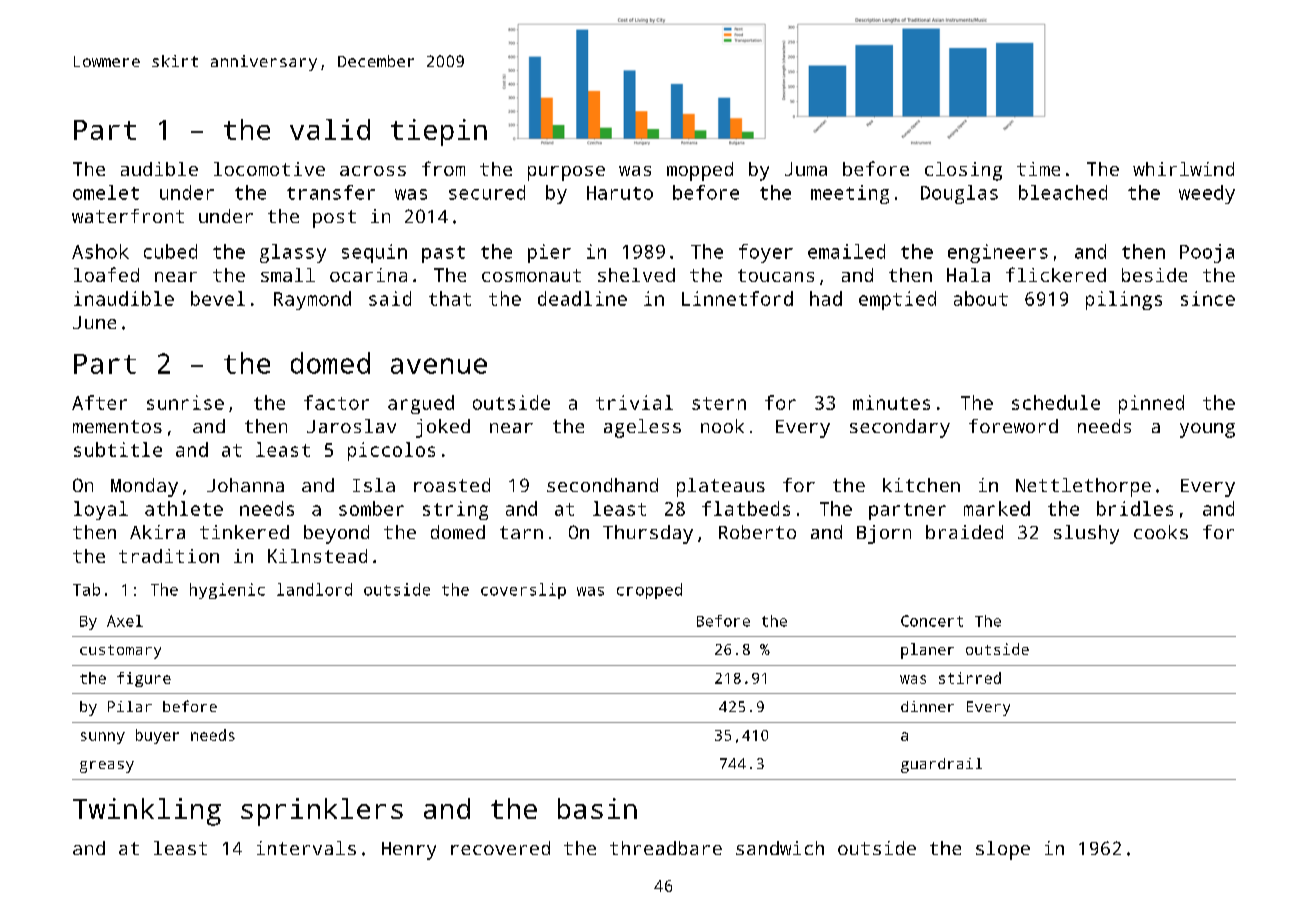 This screenshot has height=924, width=1308. What do you see at coordinates (737, 298) in the screenshot?
I see `Linnetford` at bounding box center [737, 298].
